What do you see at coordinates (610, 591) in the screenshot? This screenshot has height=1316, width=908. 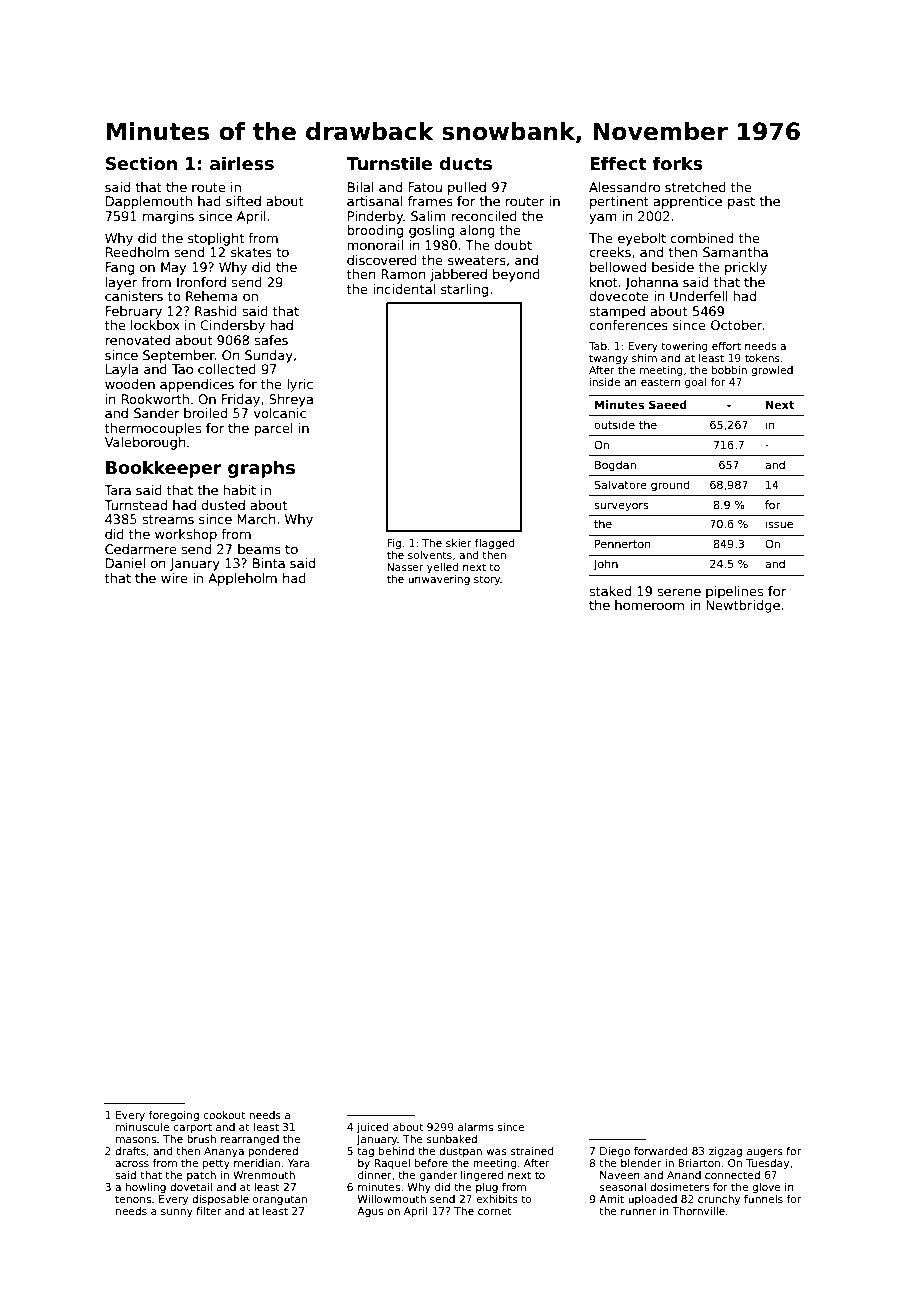 I see `staked` at bounding box center [610, 591].
